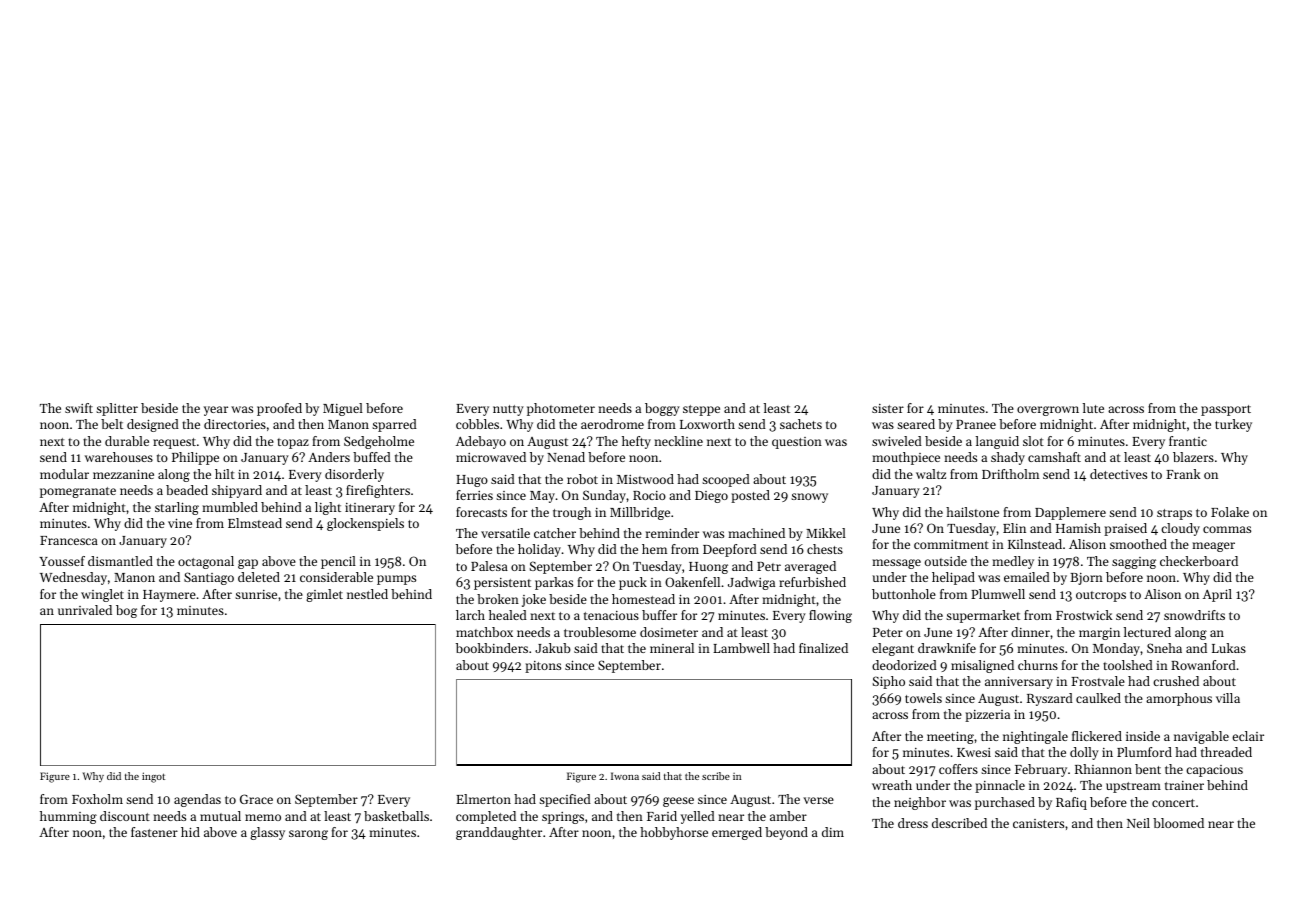 Image resolution: width=1308 pixels, height=924 pixels. Describe the element at coordinates (950, 737) in the screenshot. I see `meeting` at that location.
